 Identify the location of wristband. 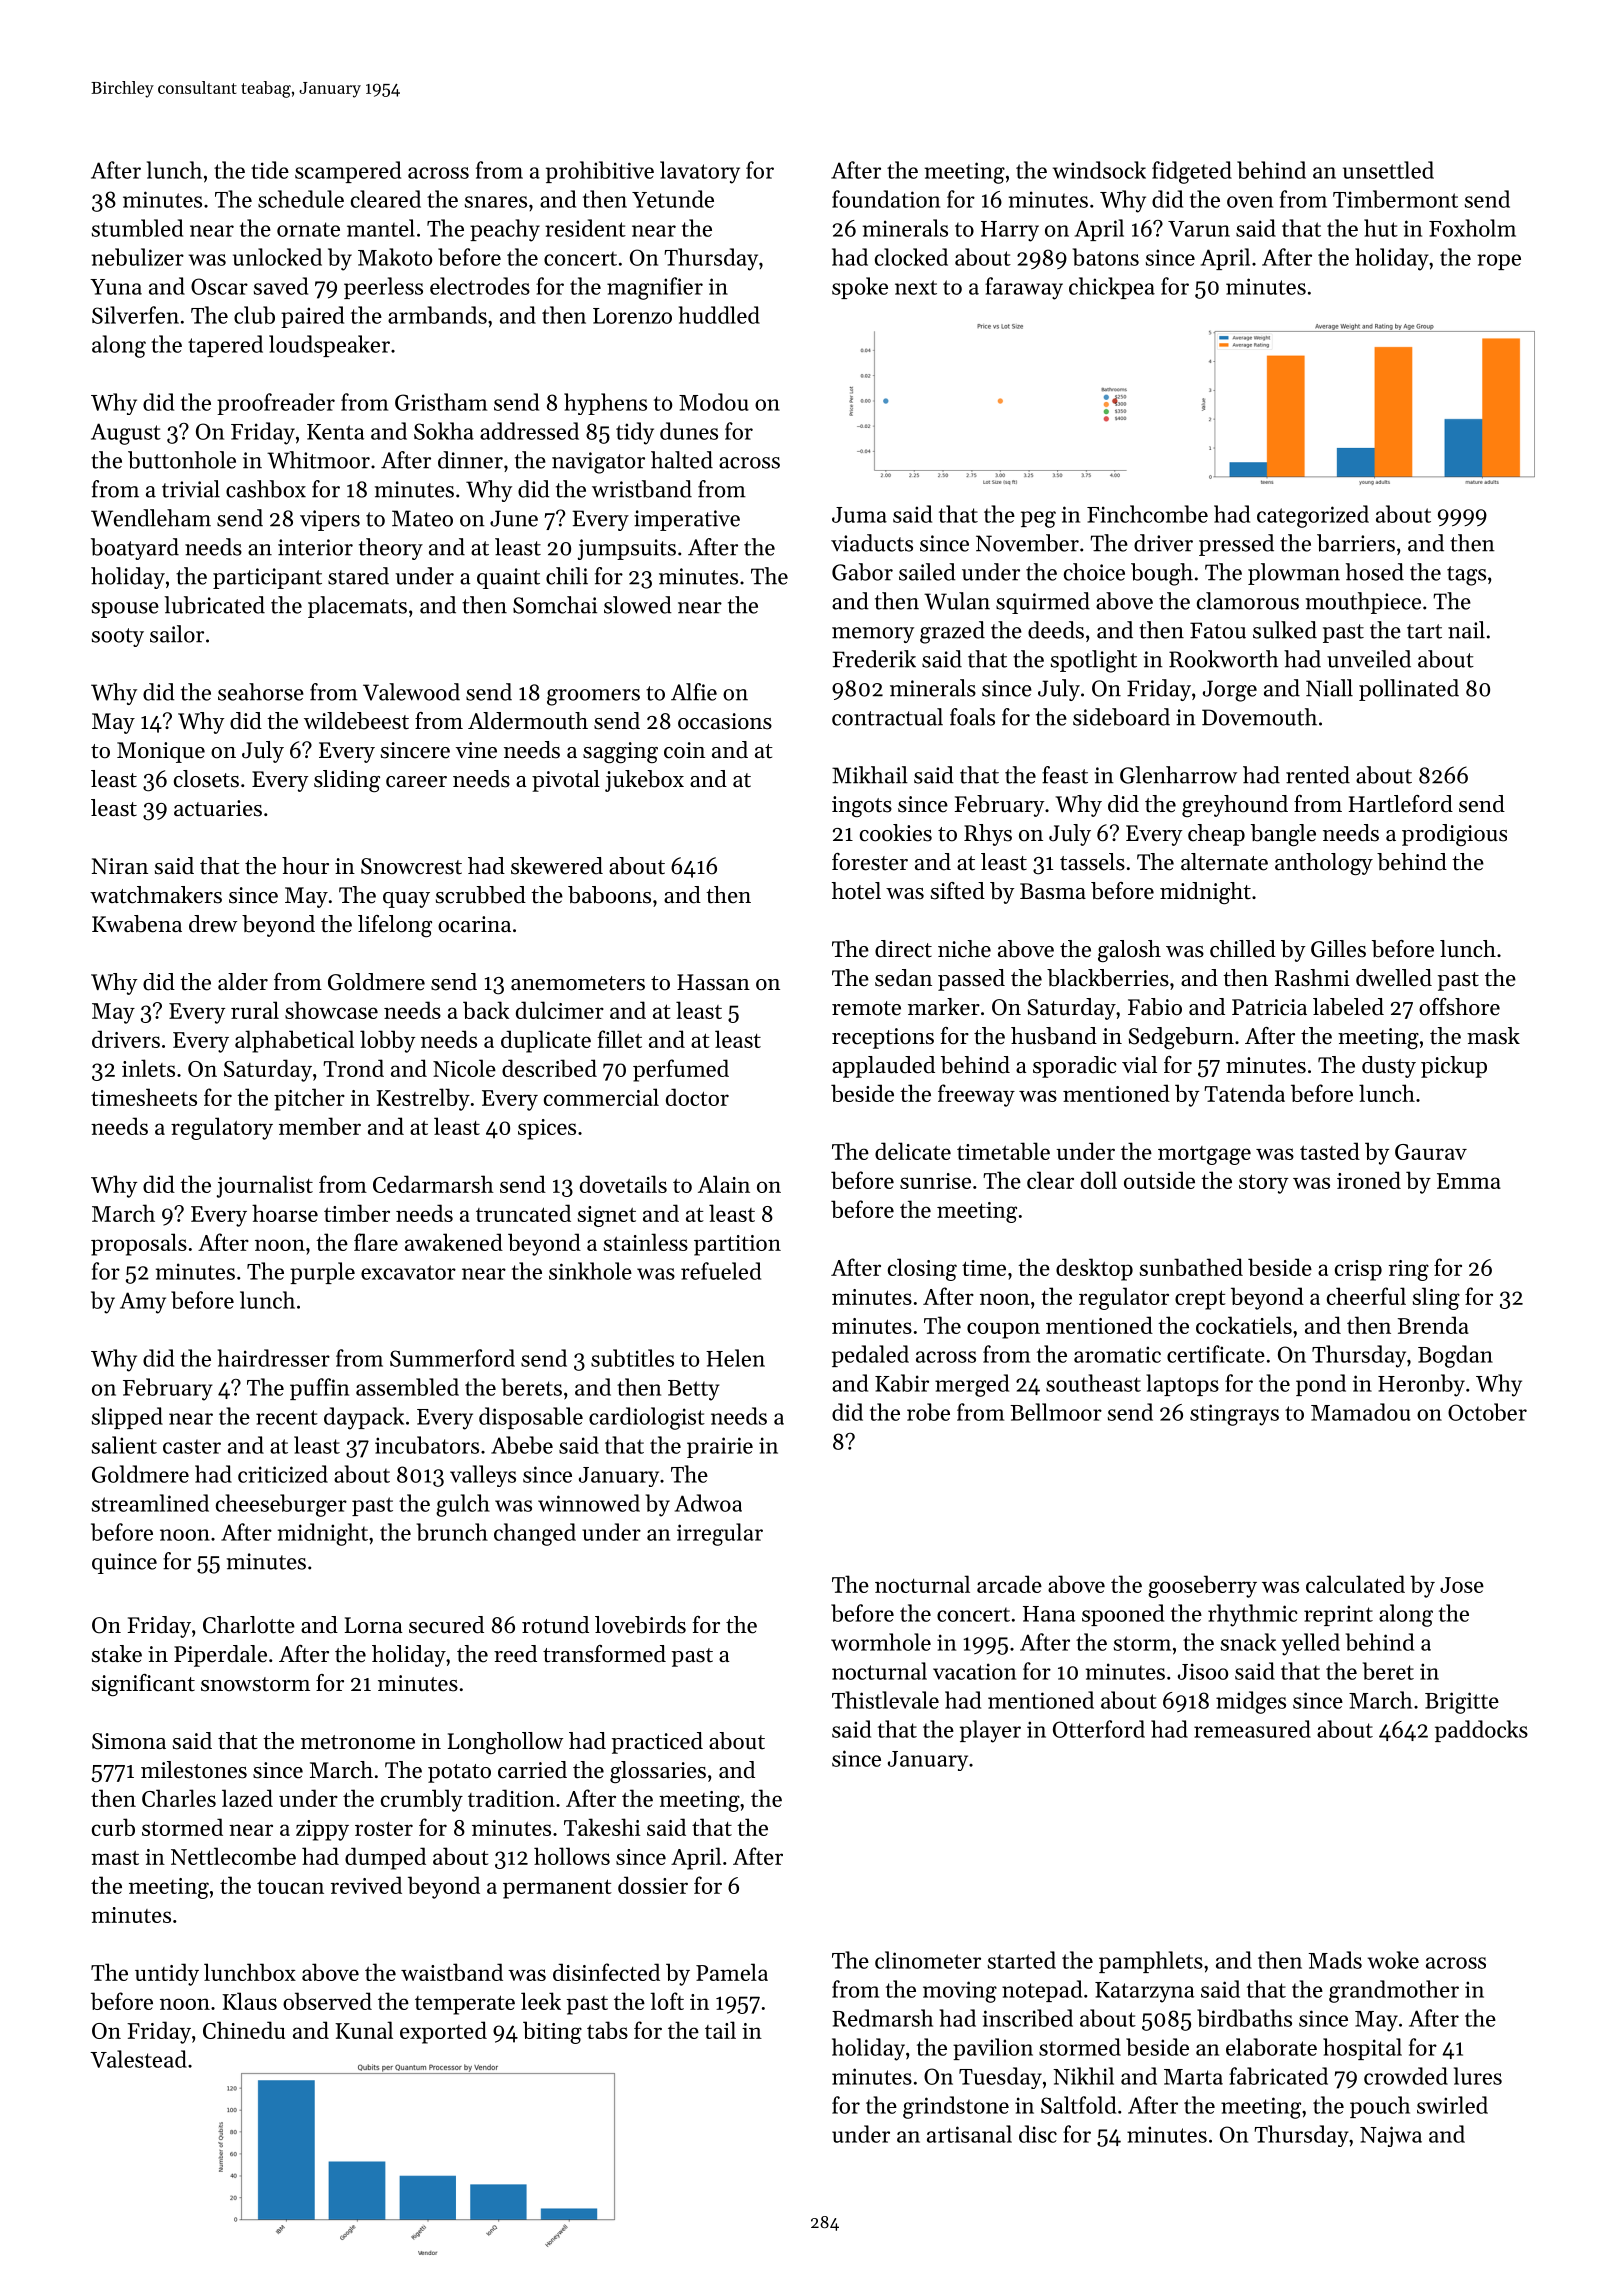
(642, 489).
